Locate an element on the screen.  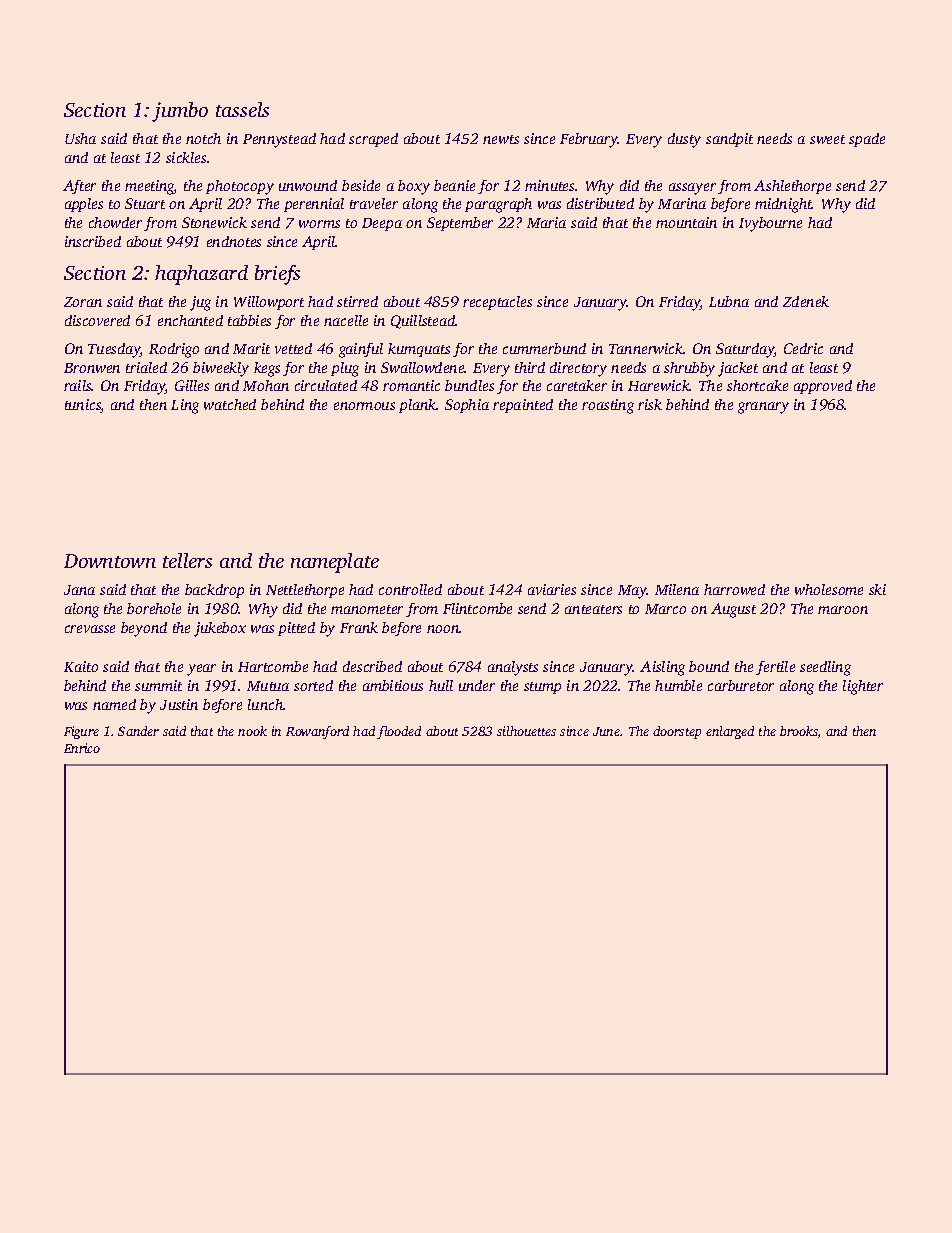
scraped is located at coordinates (373, 140).
